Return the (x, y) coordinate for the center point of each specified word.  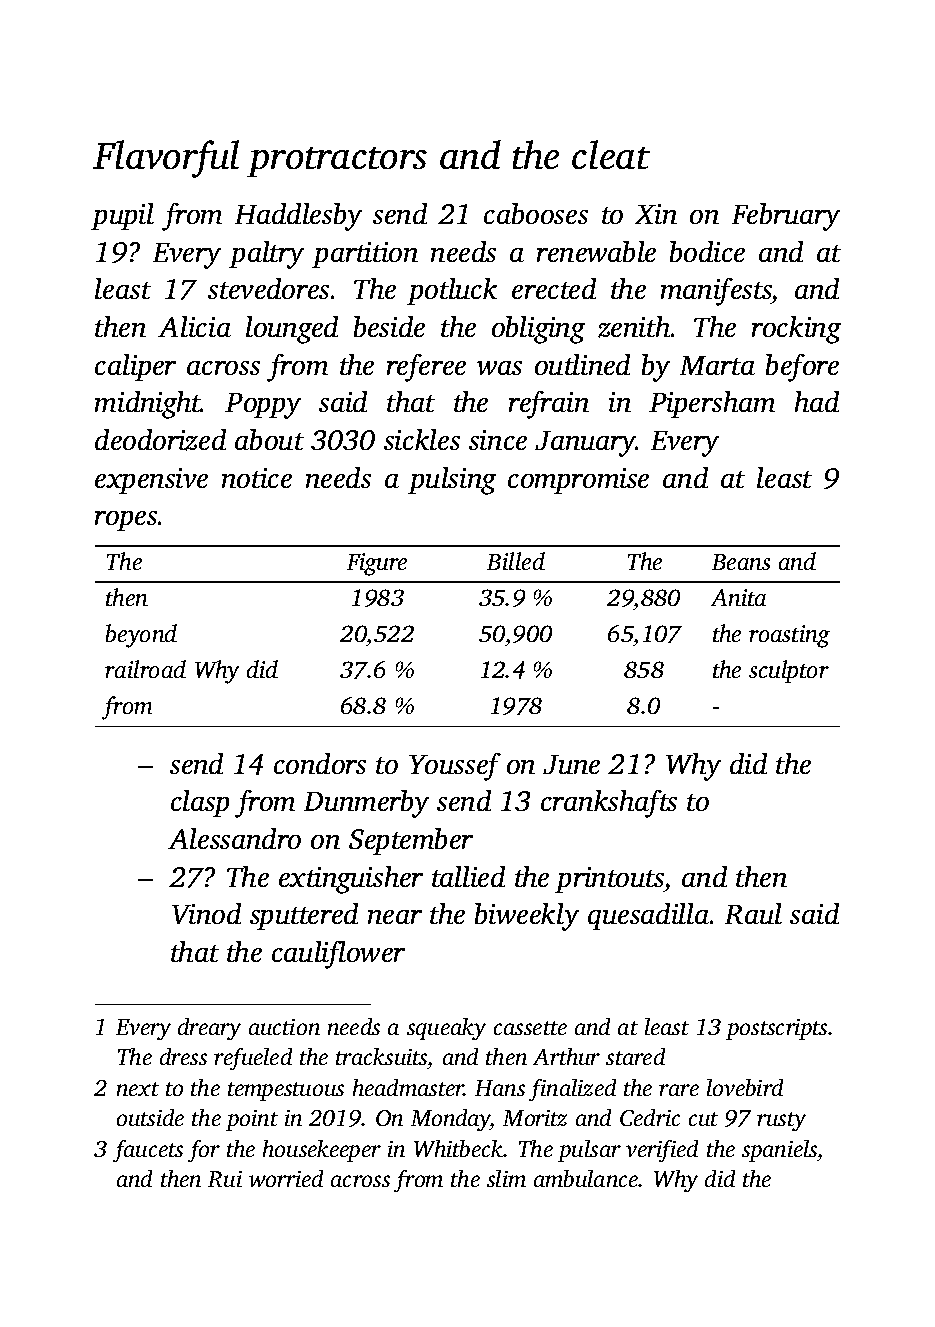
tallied (468, 876)
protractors (337, 162)
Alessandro (234, 838)
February (786, 217)
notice (257, 478)
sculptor (789, 671)
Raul (753, 913)
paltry (266, 255)
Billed (516, 561)
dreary (209, 1029)
